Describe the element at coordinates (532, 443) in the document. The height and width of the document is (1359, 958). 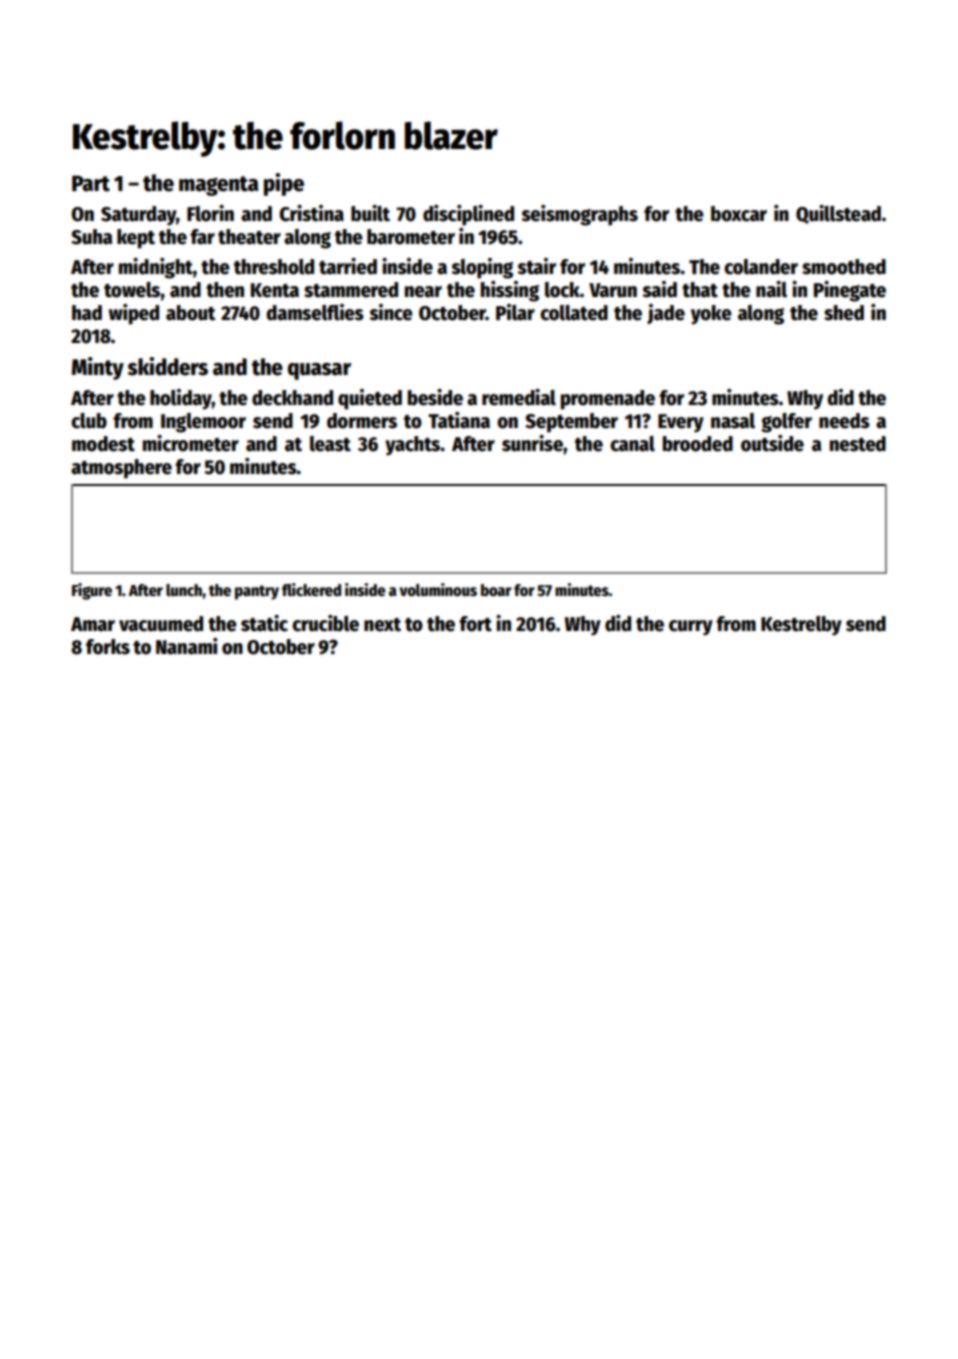
I see `sunrise` at that location.
